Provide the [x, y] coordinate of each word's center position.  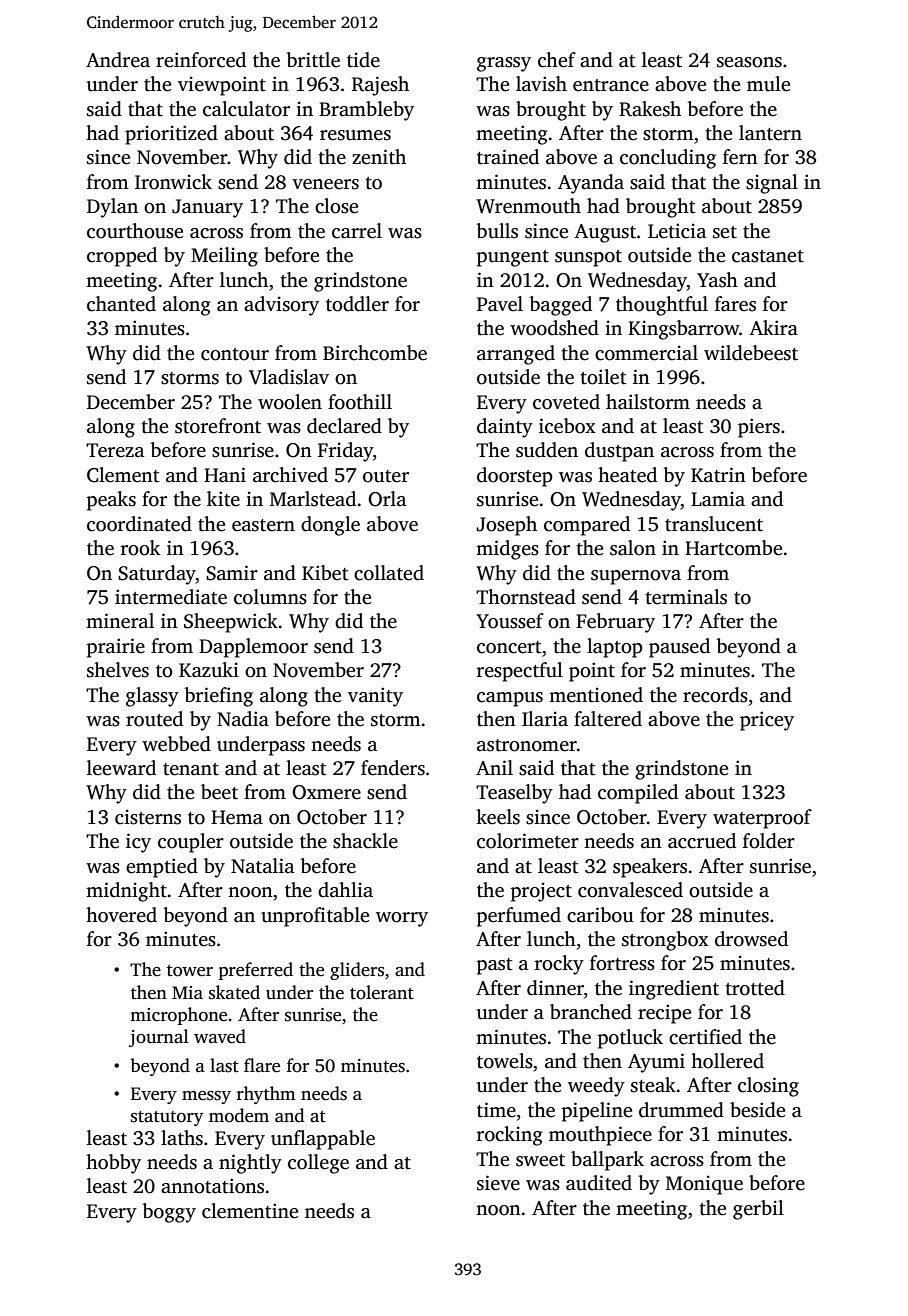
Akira [773, 327]
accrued [702, 841]
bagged [561, 306]
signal [772, 184]
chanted [121, 304]
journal [159, 1038]
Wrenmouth [528, 206]
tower [190, 971]
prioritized [171, 135]
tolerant [382, 992]
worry [402, 919]
